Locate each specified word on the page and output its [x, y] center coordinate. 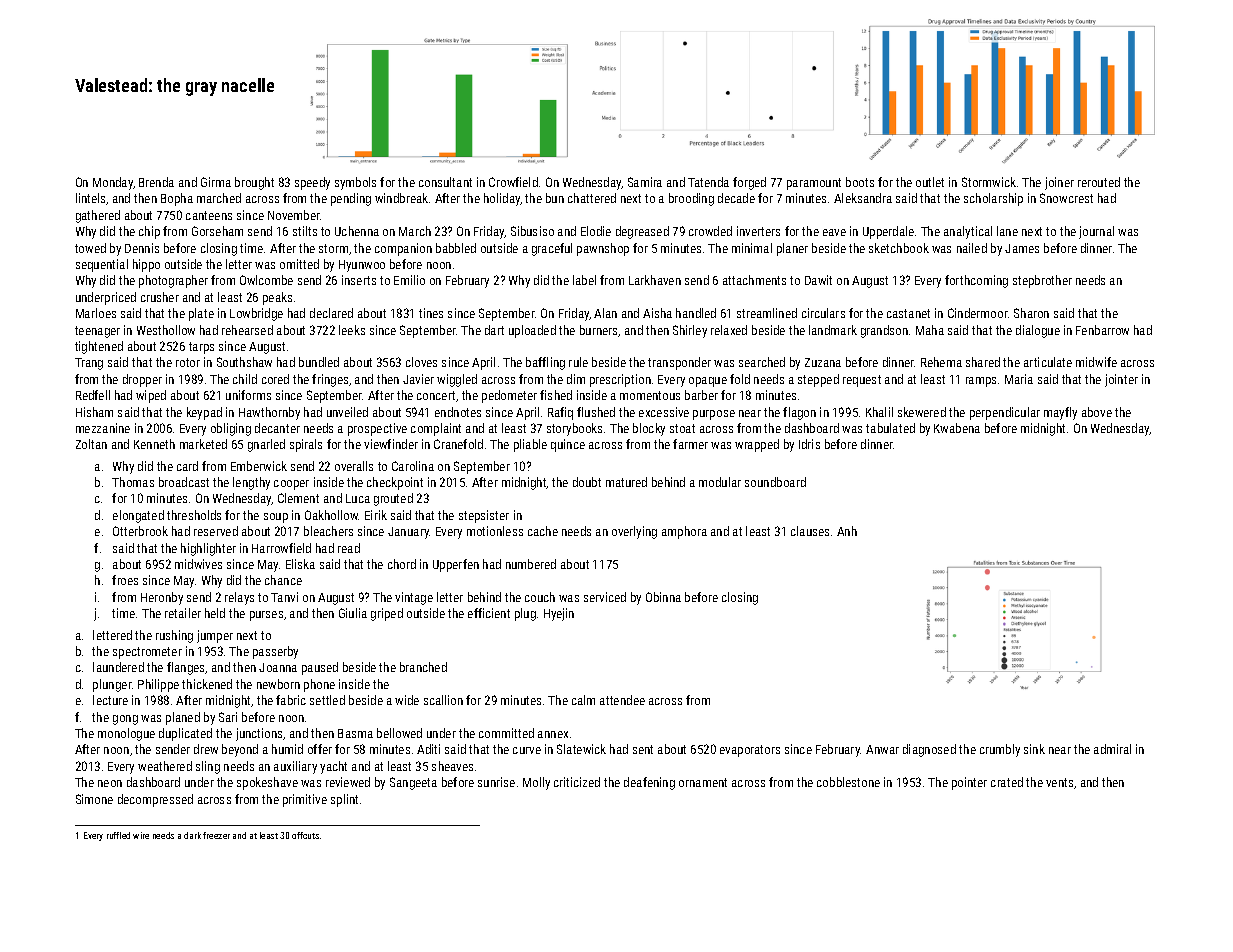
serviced [605, 597]
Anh [847, 531]
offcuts [305, 835]
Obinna [663, 597]
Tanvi [284, 597]
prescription [620, 380]
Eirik [376, 515]
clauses [810, 531]
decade [736, 198]
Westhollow [166, 330]
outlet [930, 182]
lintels [90, 198]
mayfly [1060, 413]
